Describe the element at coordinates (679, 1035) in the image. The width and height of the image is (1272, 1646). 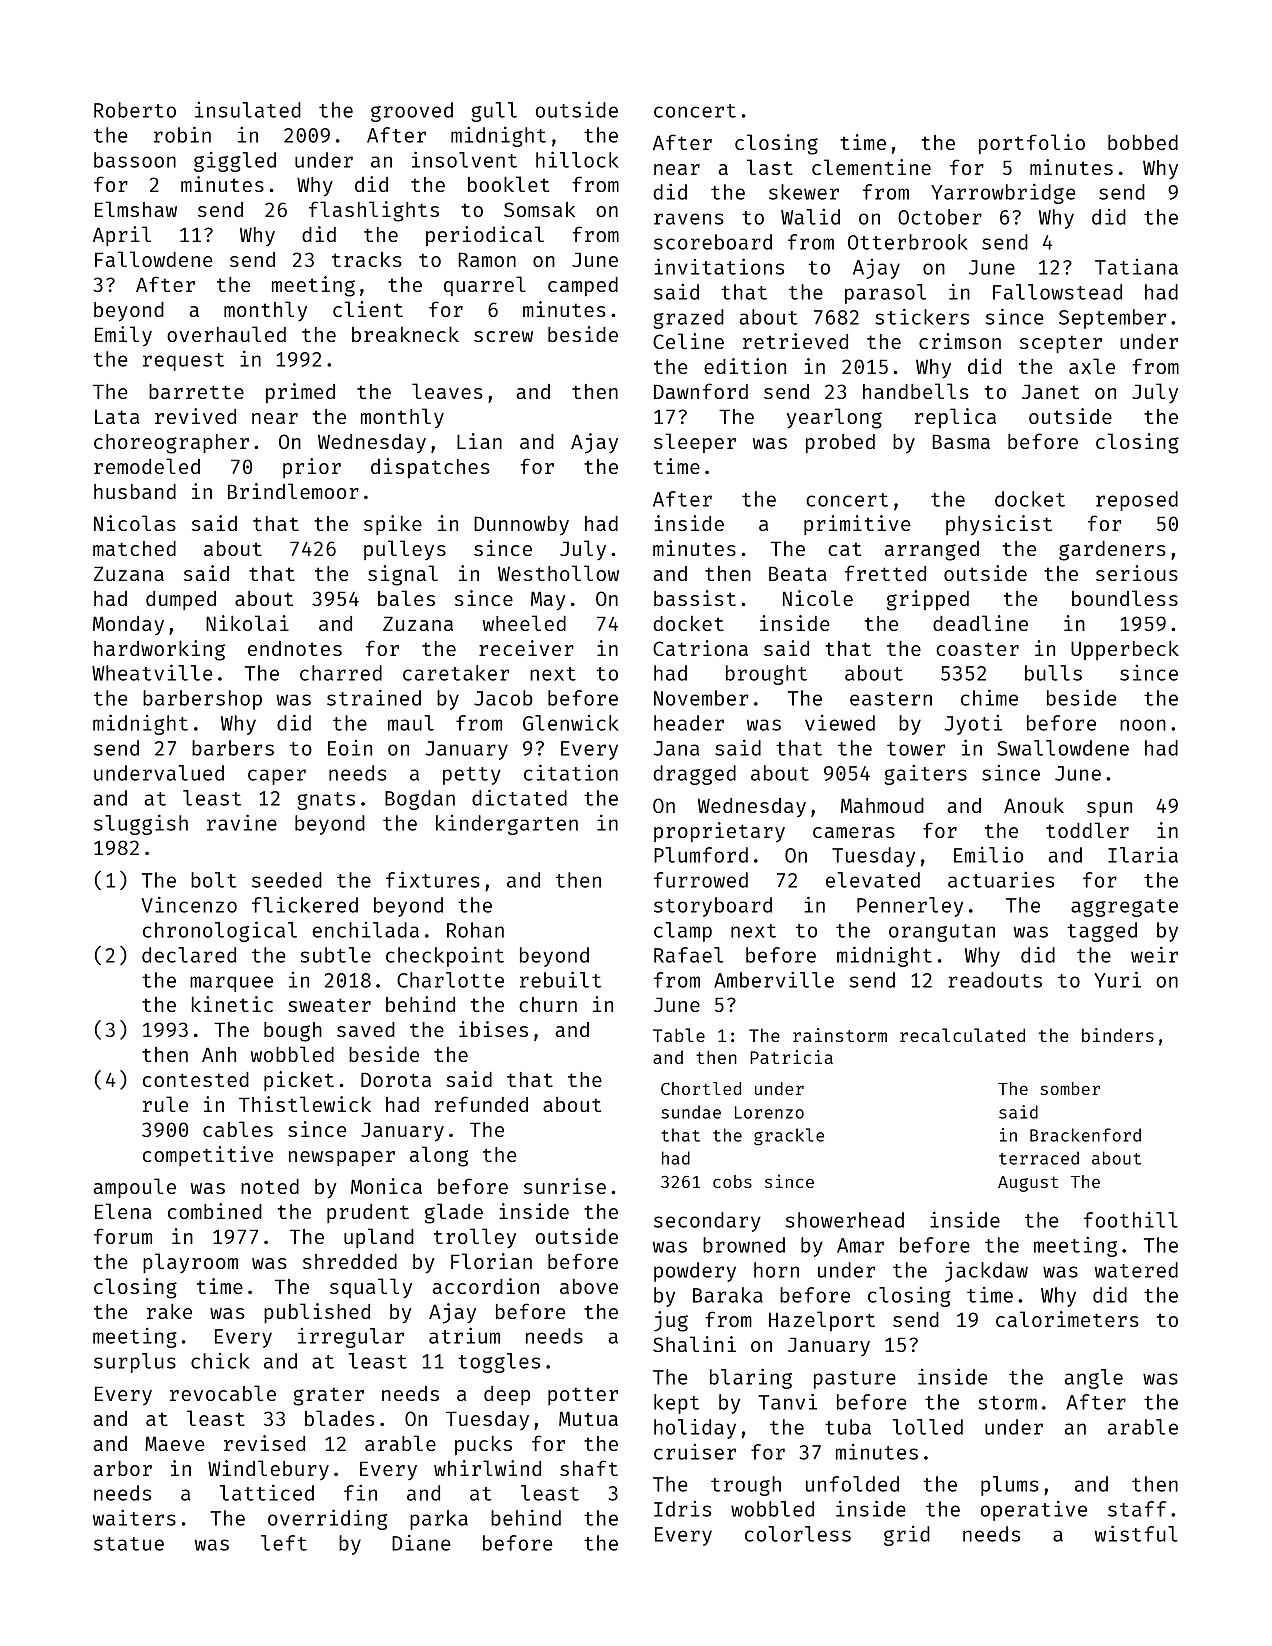
I see `Table` at that location.
